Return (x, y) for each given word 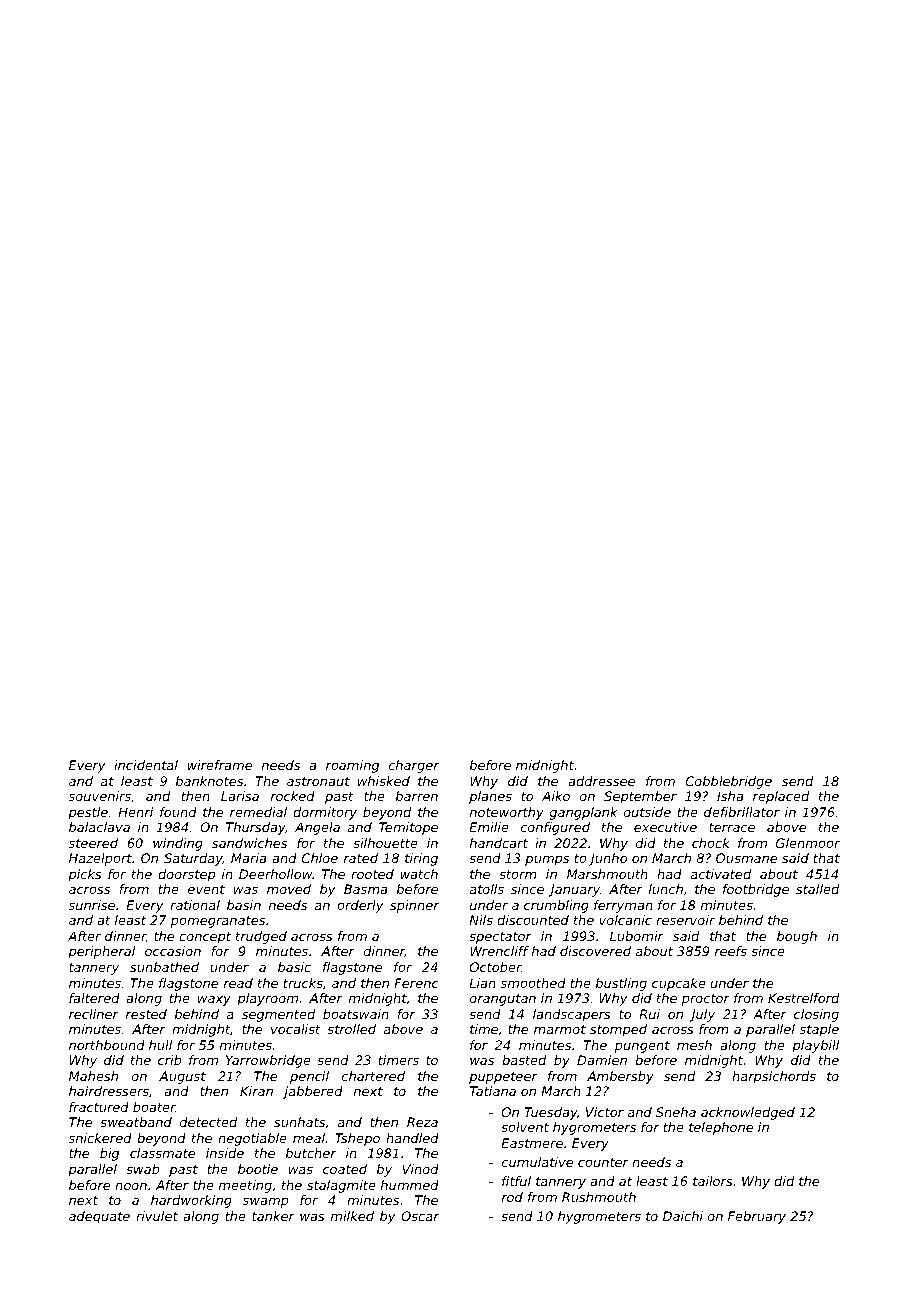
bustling (621, 984)
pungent (642, 1047)
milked (352, 1216)
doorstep (186, 875)
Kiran (256, 1091)
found (178, 812)
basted (524, 1060)
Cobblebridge (729, 782)
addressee (601, 781)
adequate (99, 1217)
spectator (500, 938)
